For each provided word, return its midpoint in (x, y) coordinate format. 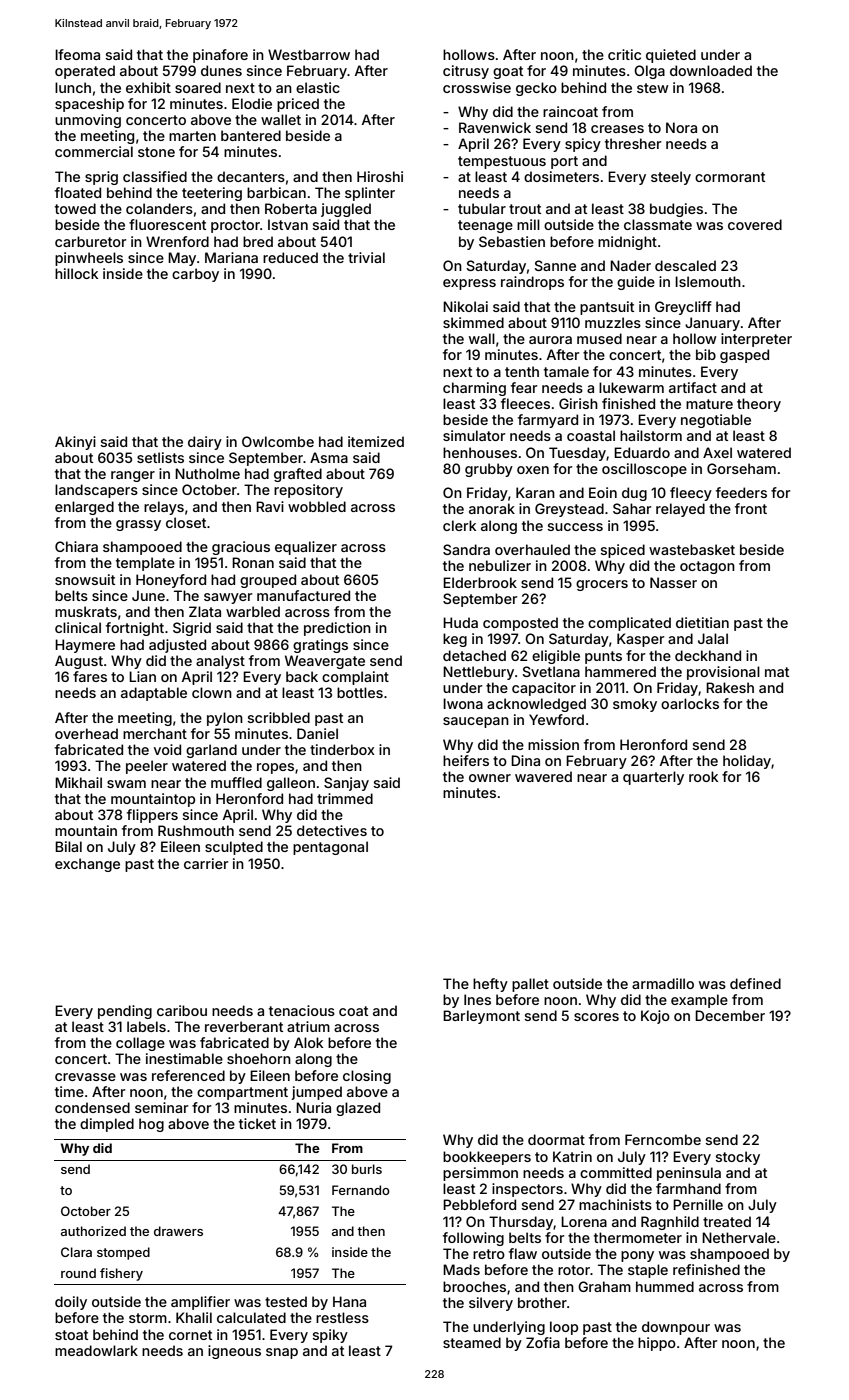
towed (75, 208)
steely (671, 178)
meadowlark (96, 1350)
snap (282, 1353)
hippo (657, 1344)
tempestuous (502, 162)
